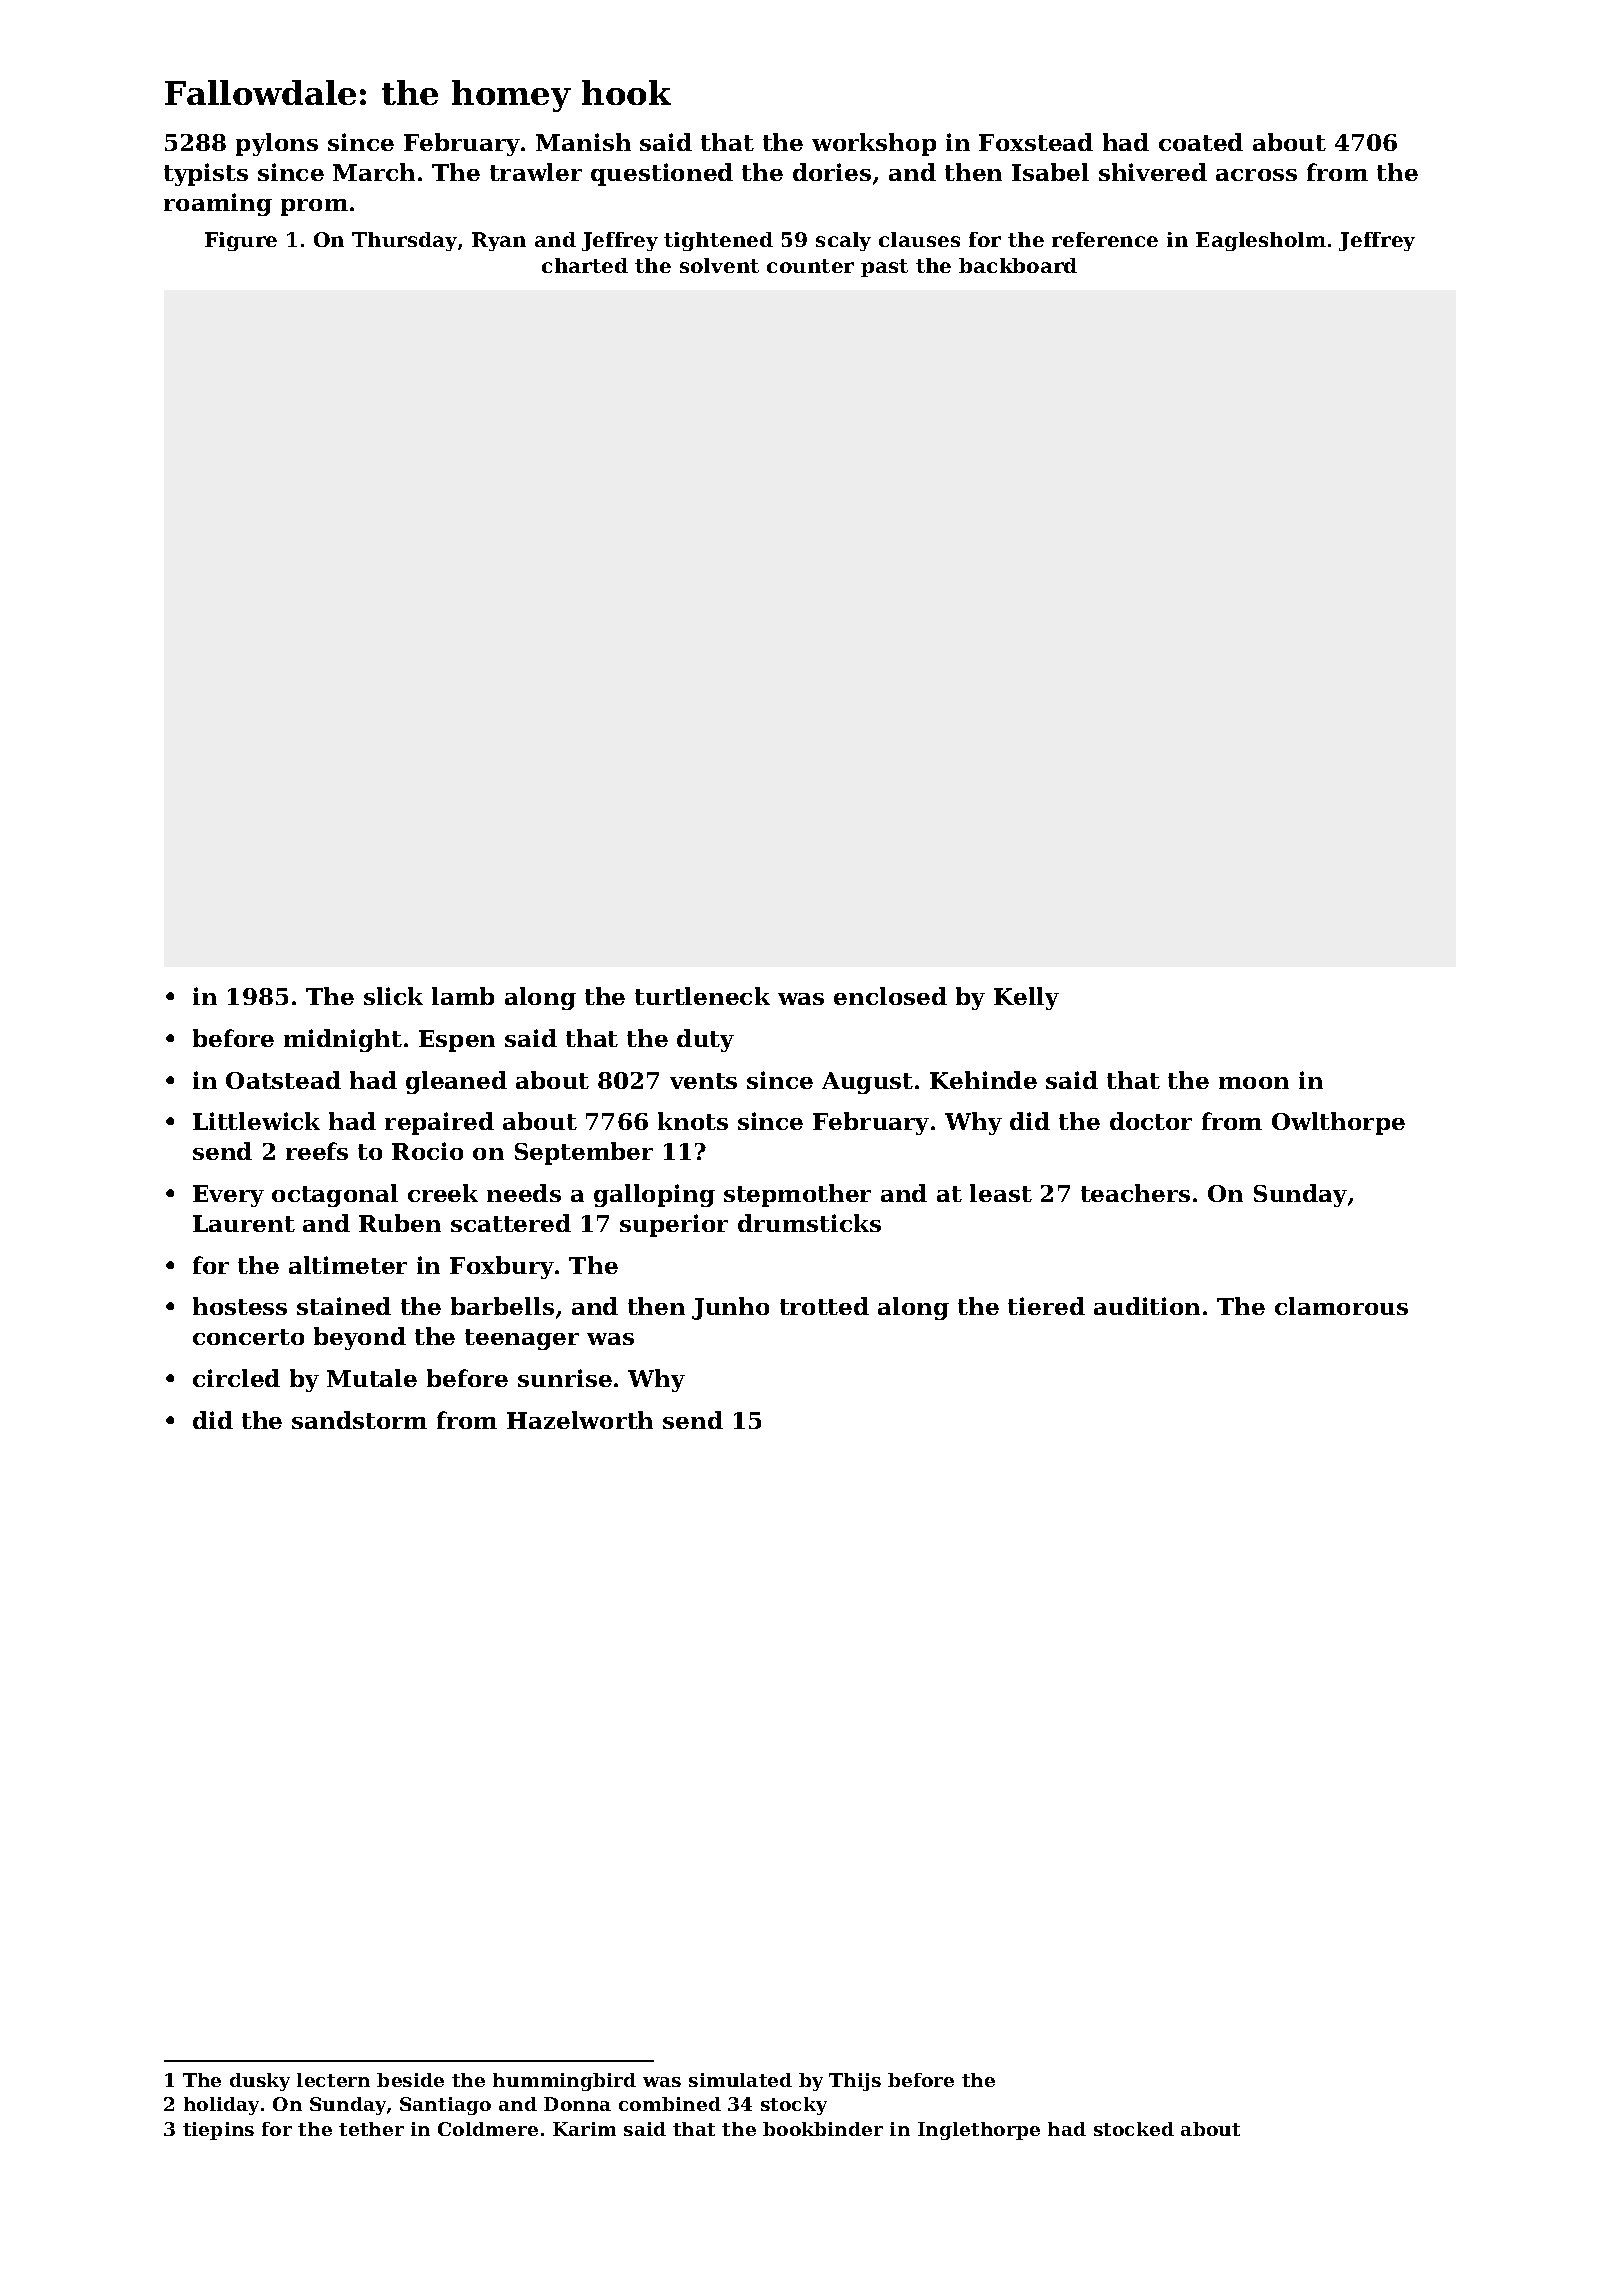  What do you see at coordinates (1261, 241) in the screenshot?
I see `Eaglesholm` at bounding box center [1261, 241].
